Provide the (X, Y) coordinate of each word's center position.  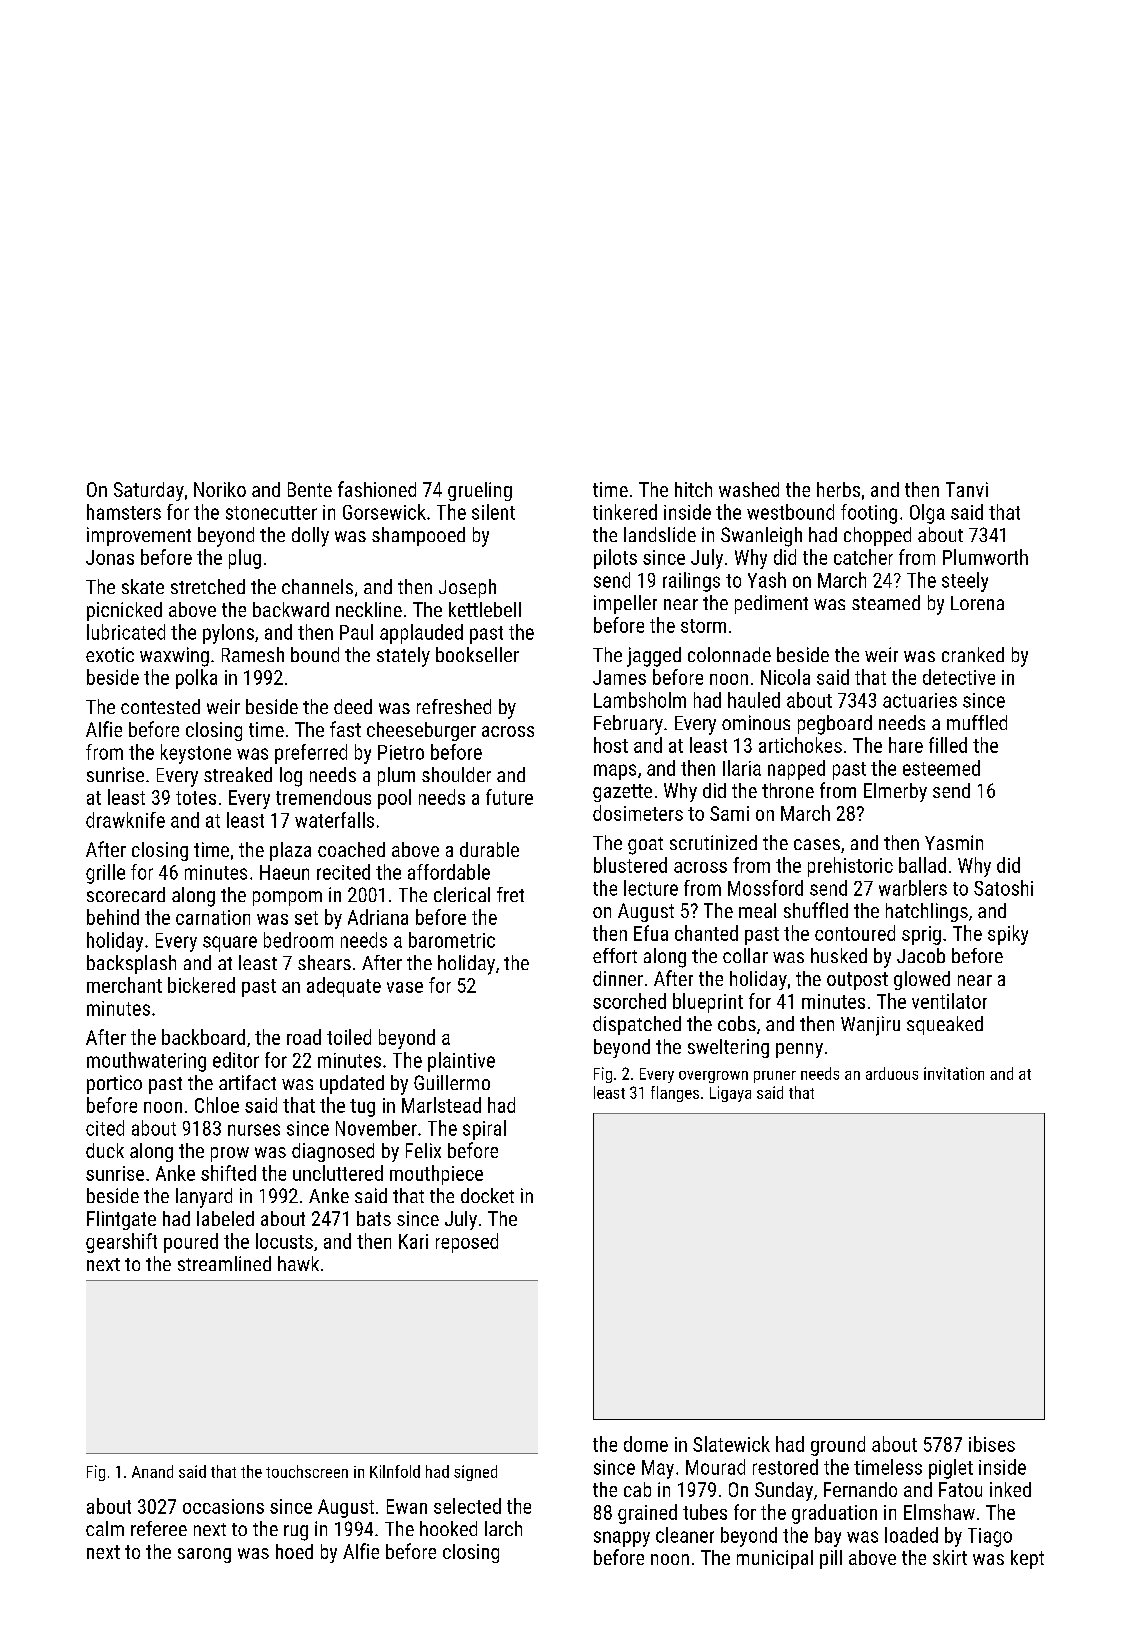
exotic (110, 654)
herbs (838, 489)
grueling (480, 491)
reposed (467, 1243)
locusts (284, 1241)
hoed (294, 1551)
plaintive (461, 1062)
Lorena (977, 603)
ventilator (949, 1001)
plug (245, 559)
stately (403, 657)
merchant (124, 985)
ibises (992, 1444)
